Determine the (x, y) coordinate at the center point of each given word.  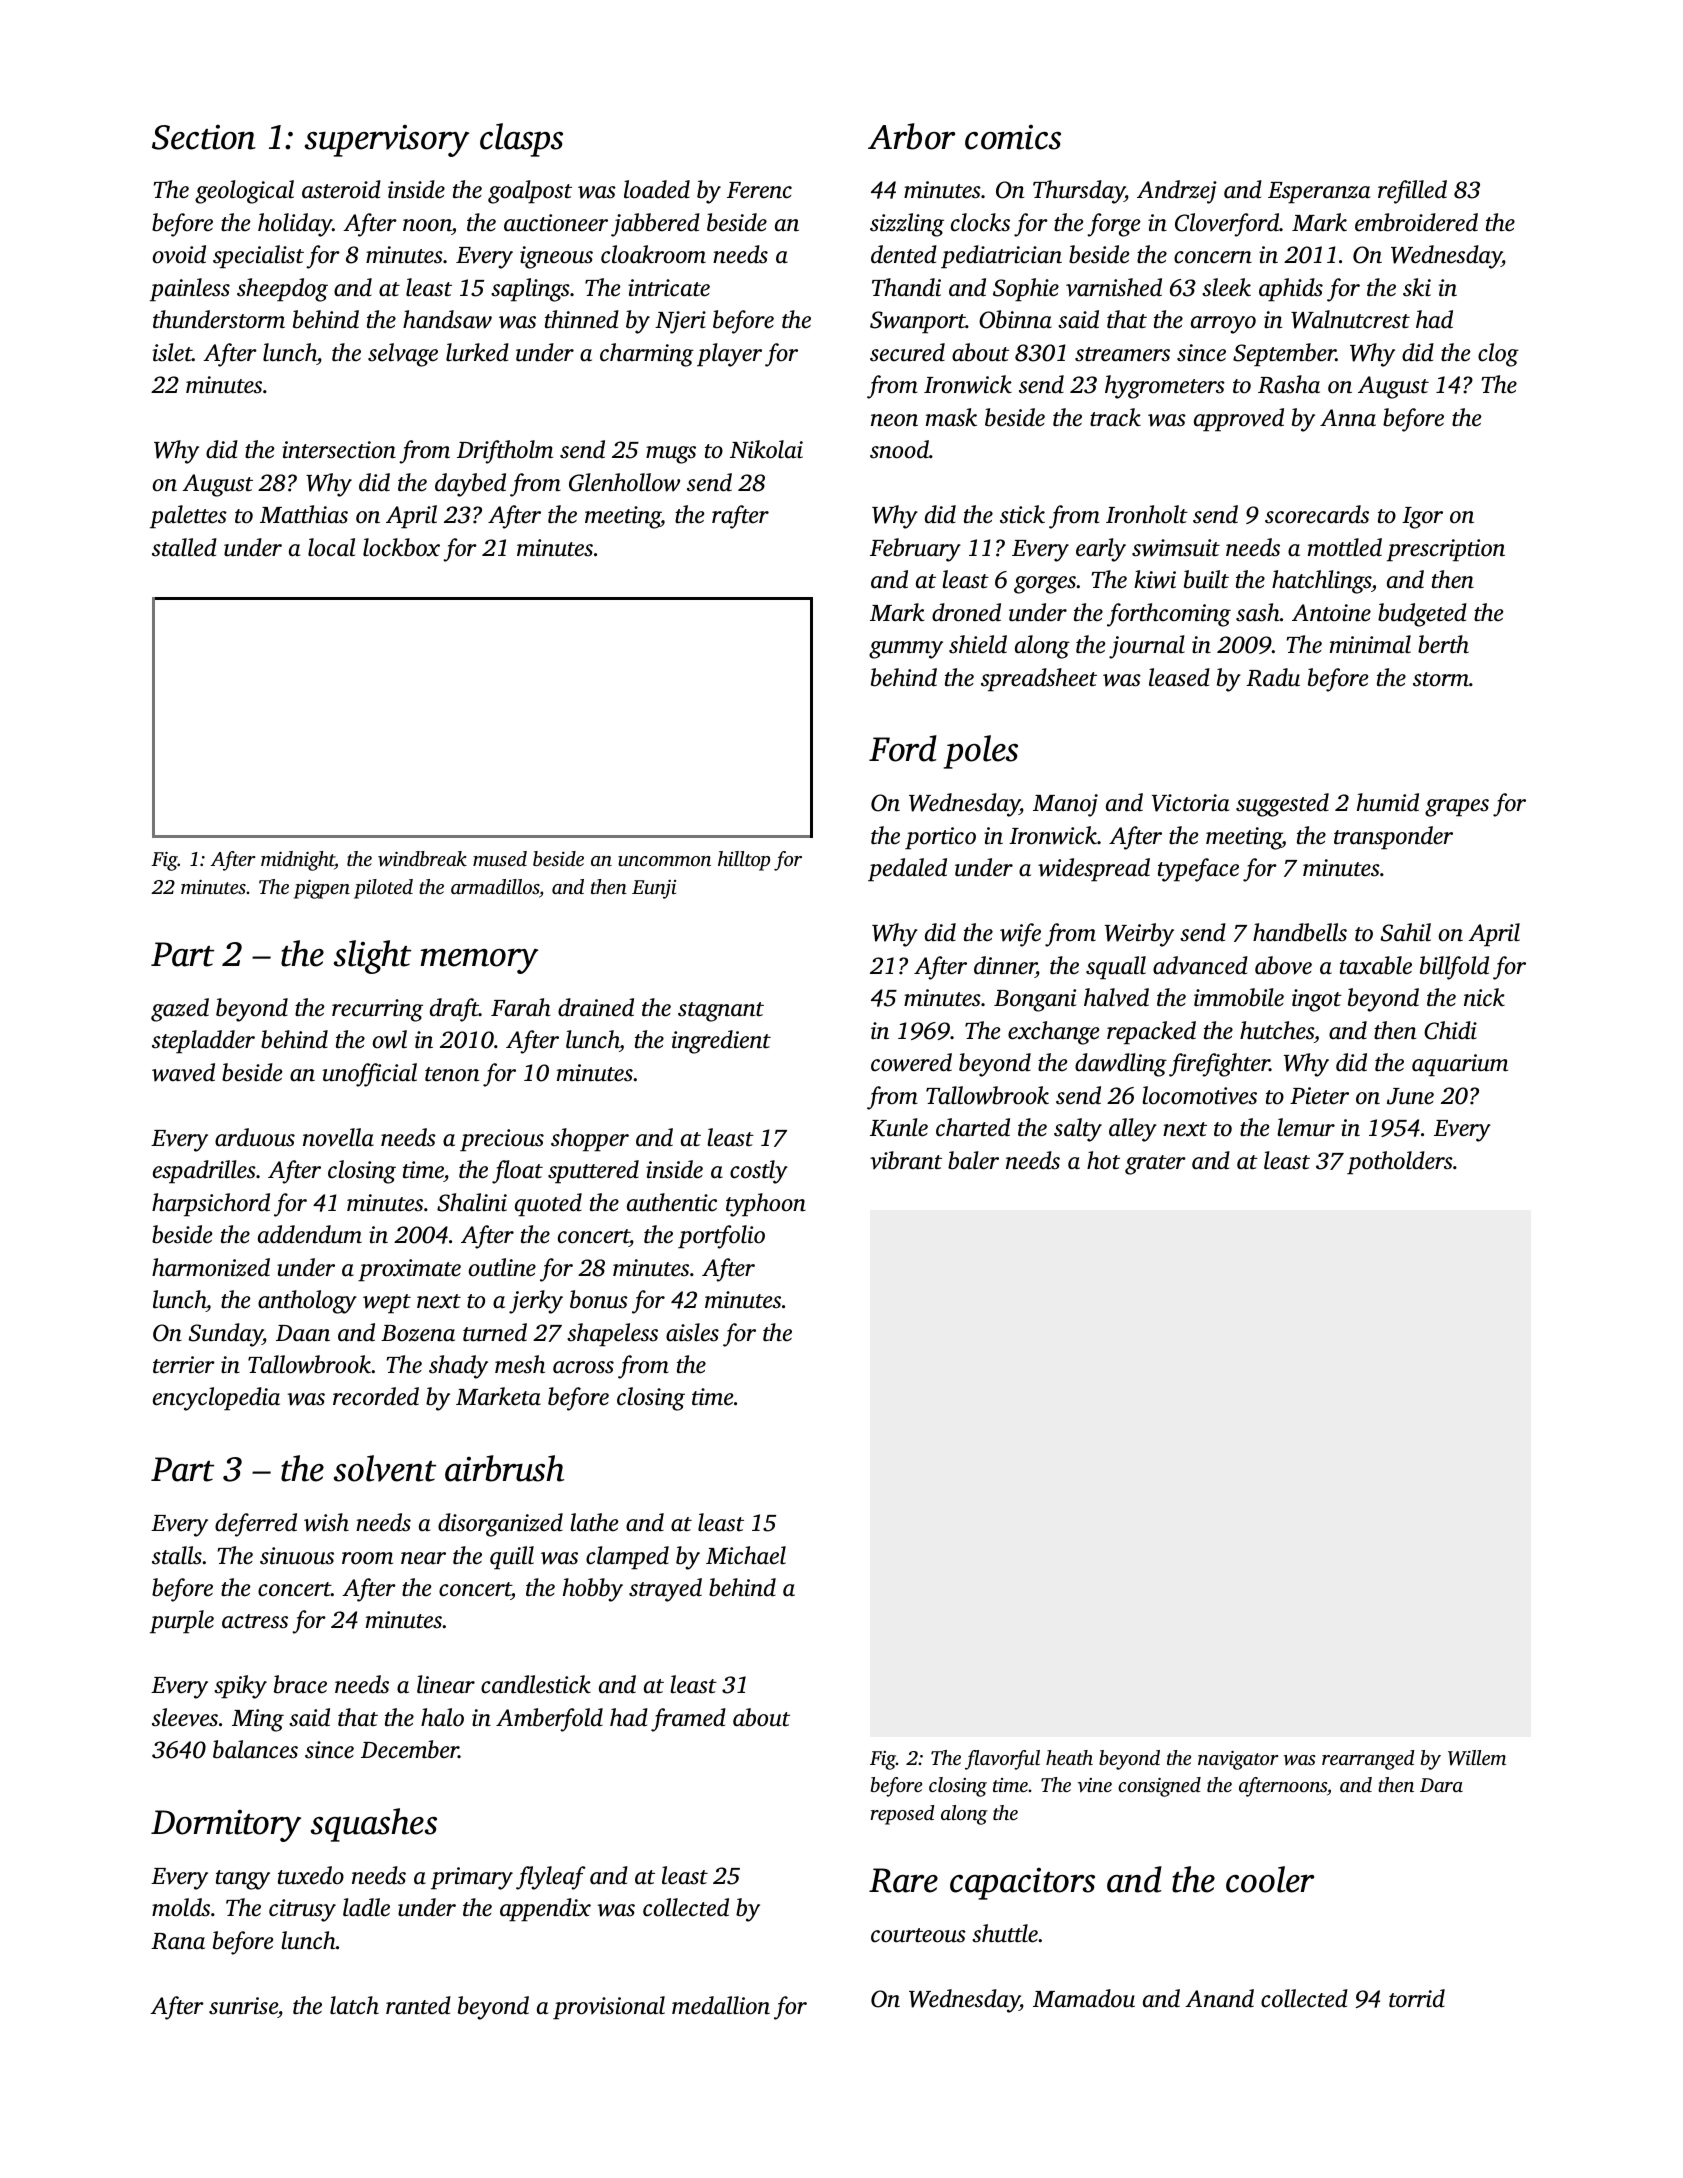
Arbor (911, 136)
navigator (1238, 1760)
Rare (903, 1880)
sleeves (185, 1717)
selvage (403, 355)
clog (1498, 355)
